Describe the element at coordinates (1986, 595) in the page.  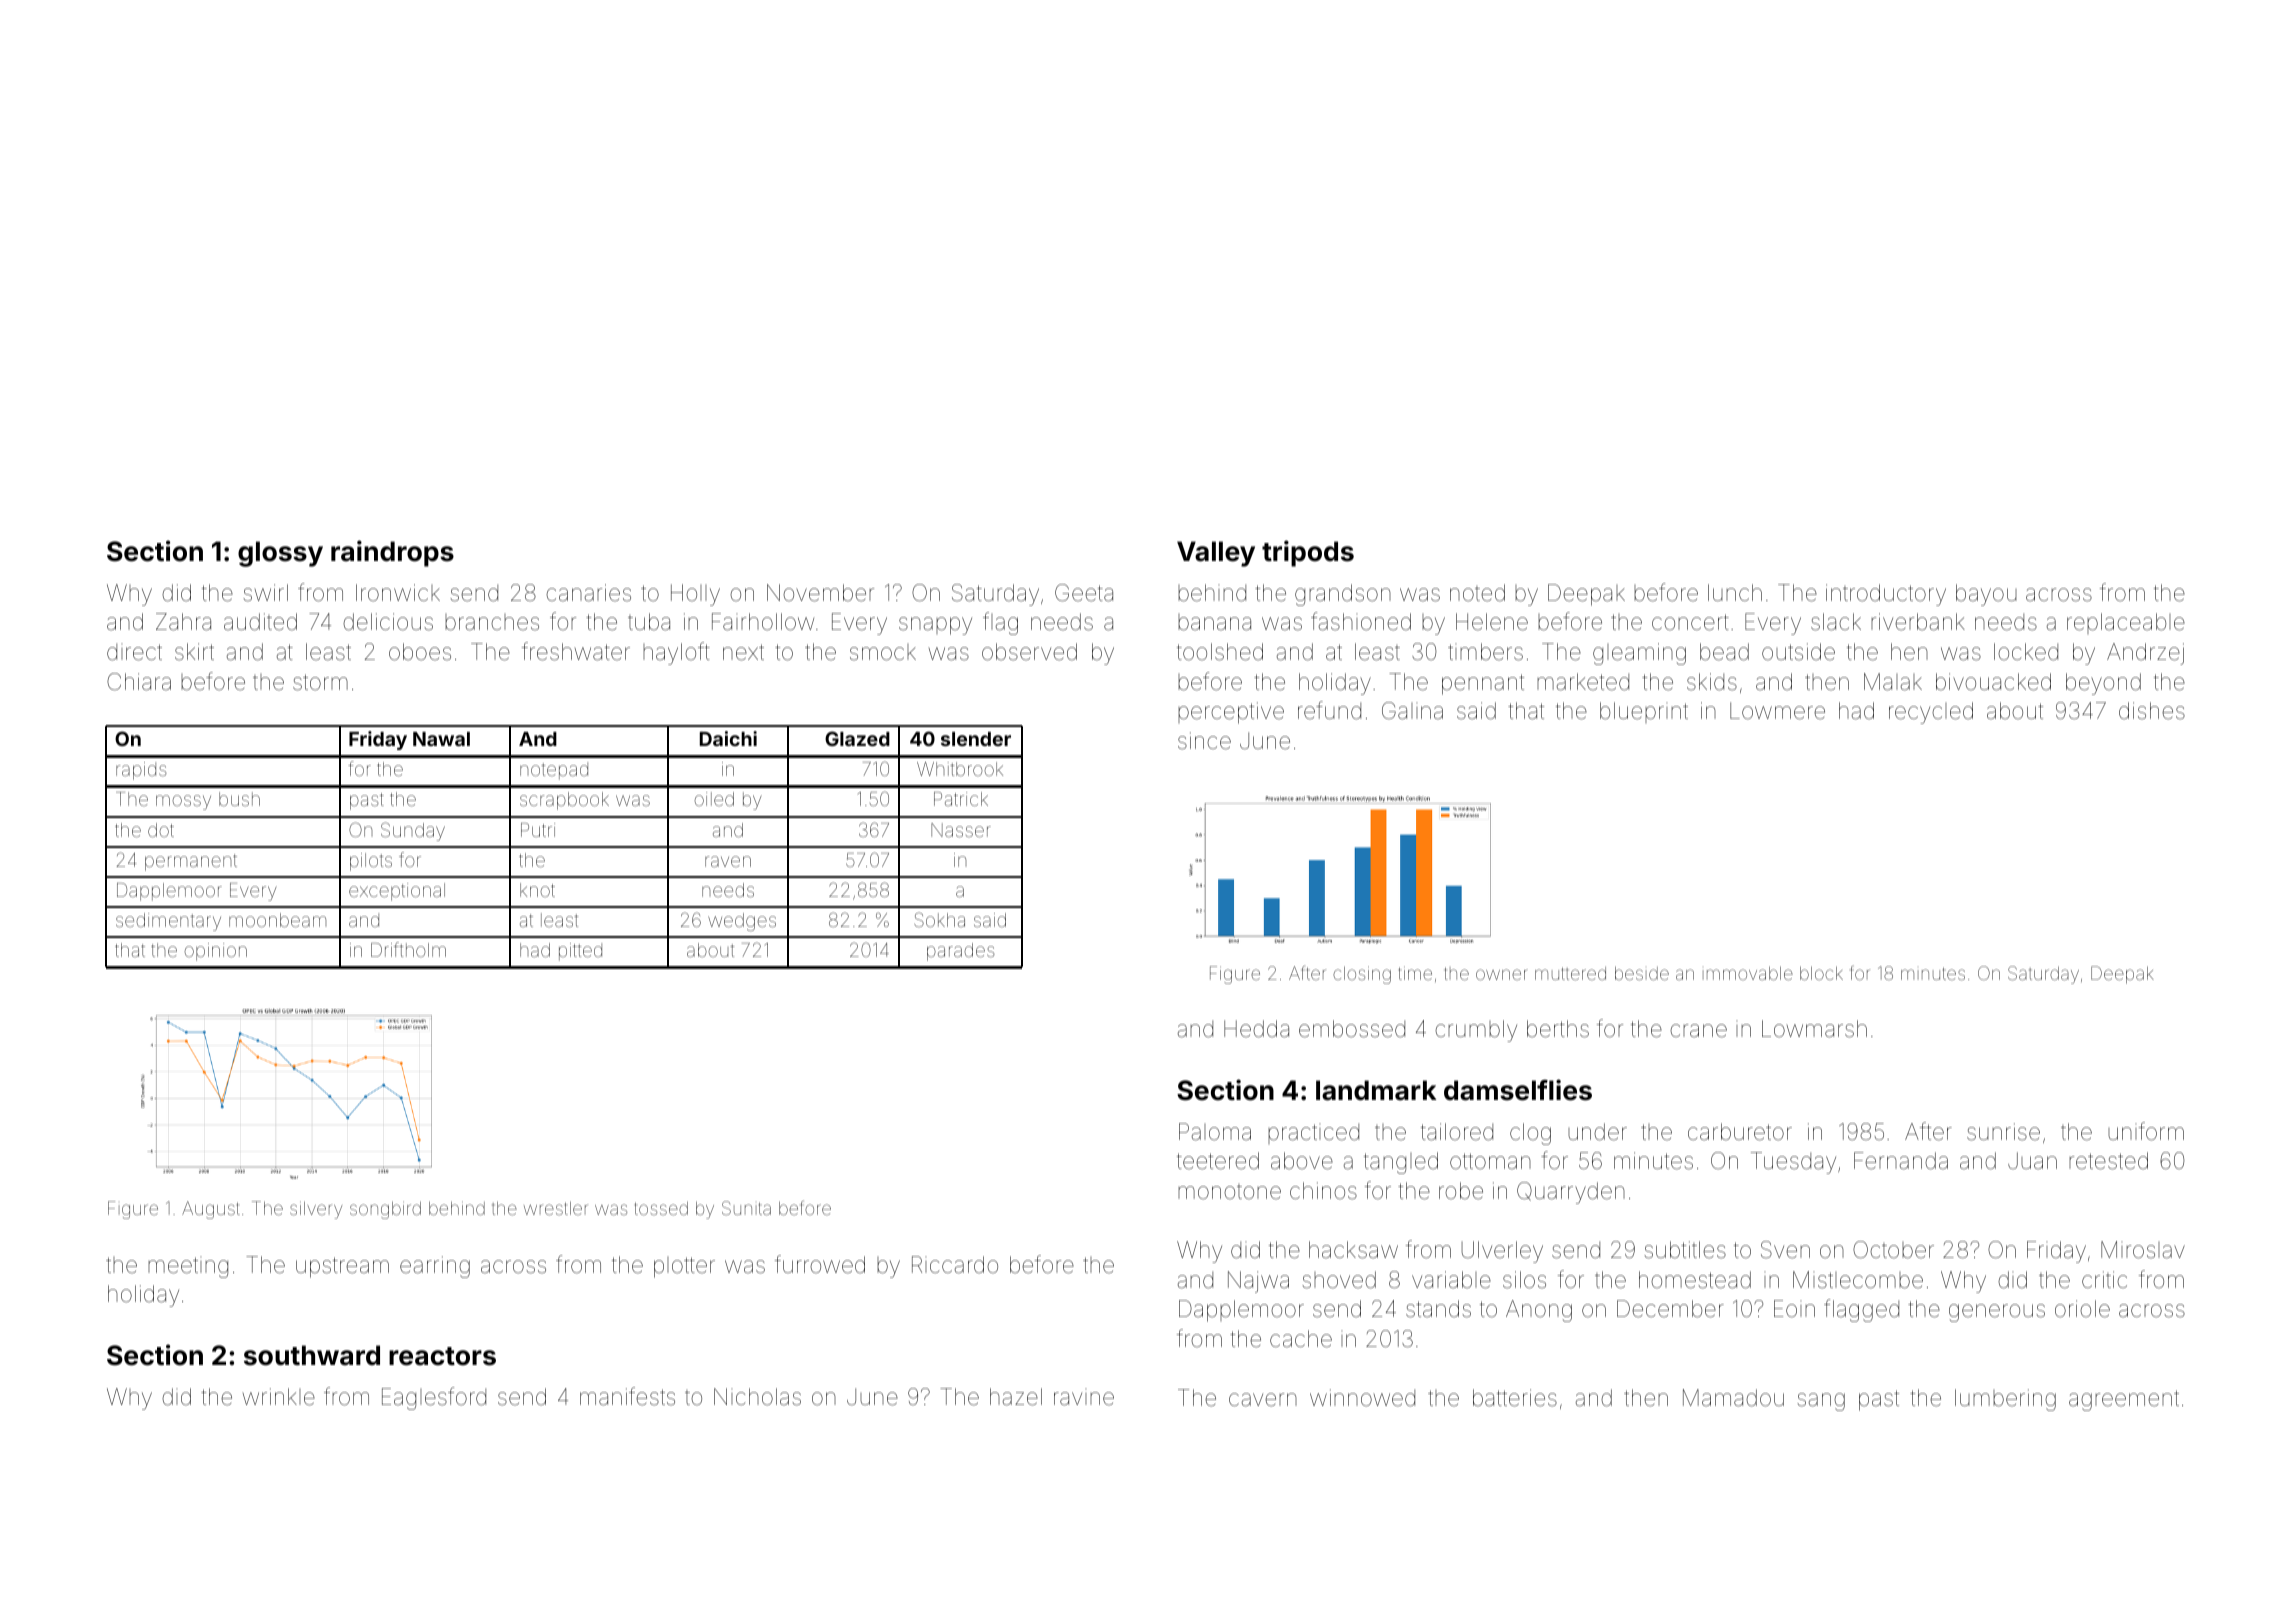
I see `bayou` at that location.
